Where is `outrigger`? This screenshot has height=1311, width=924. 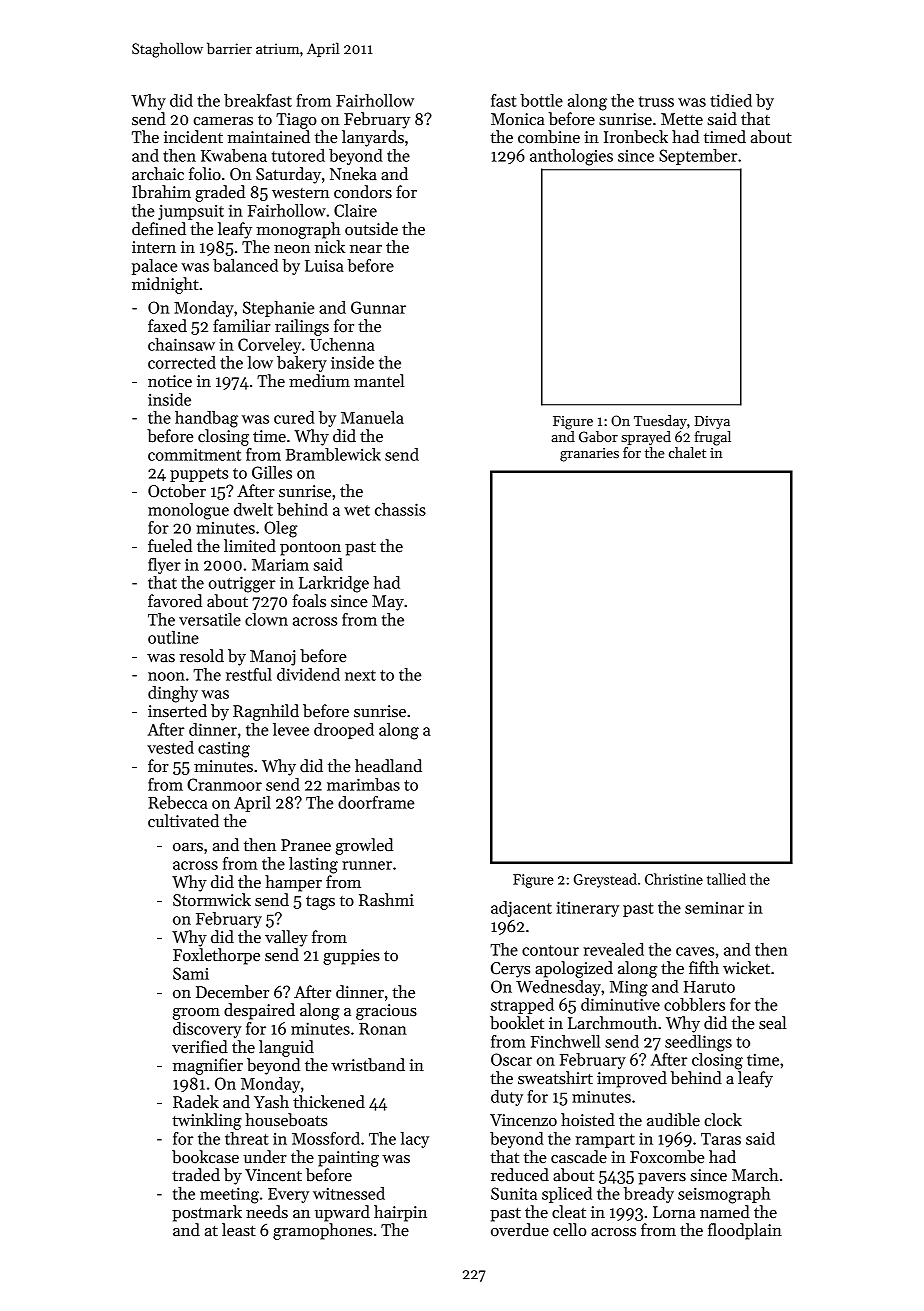
outrigger is located at coordinates (242, 584).
